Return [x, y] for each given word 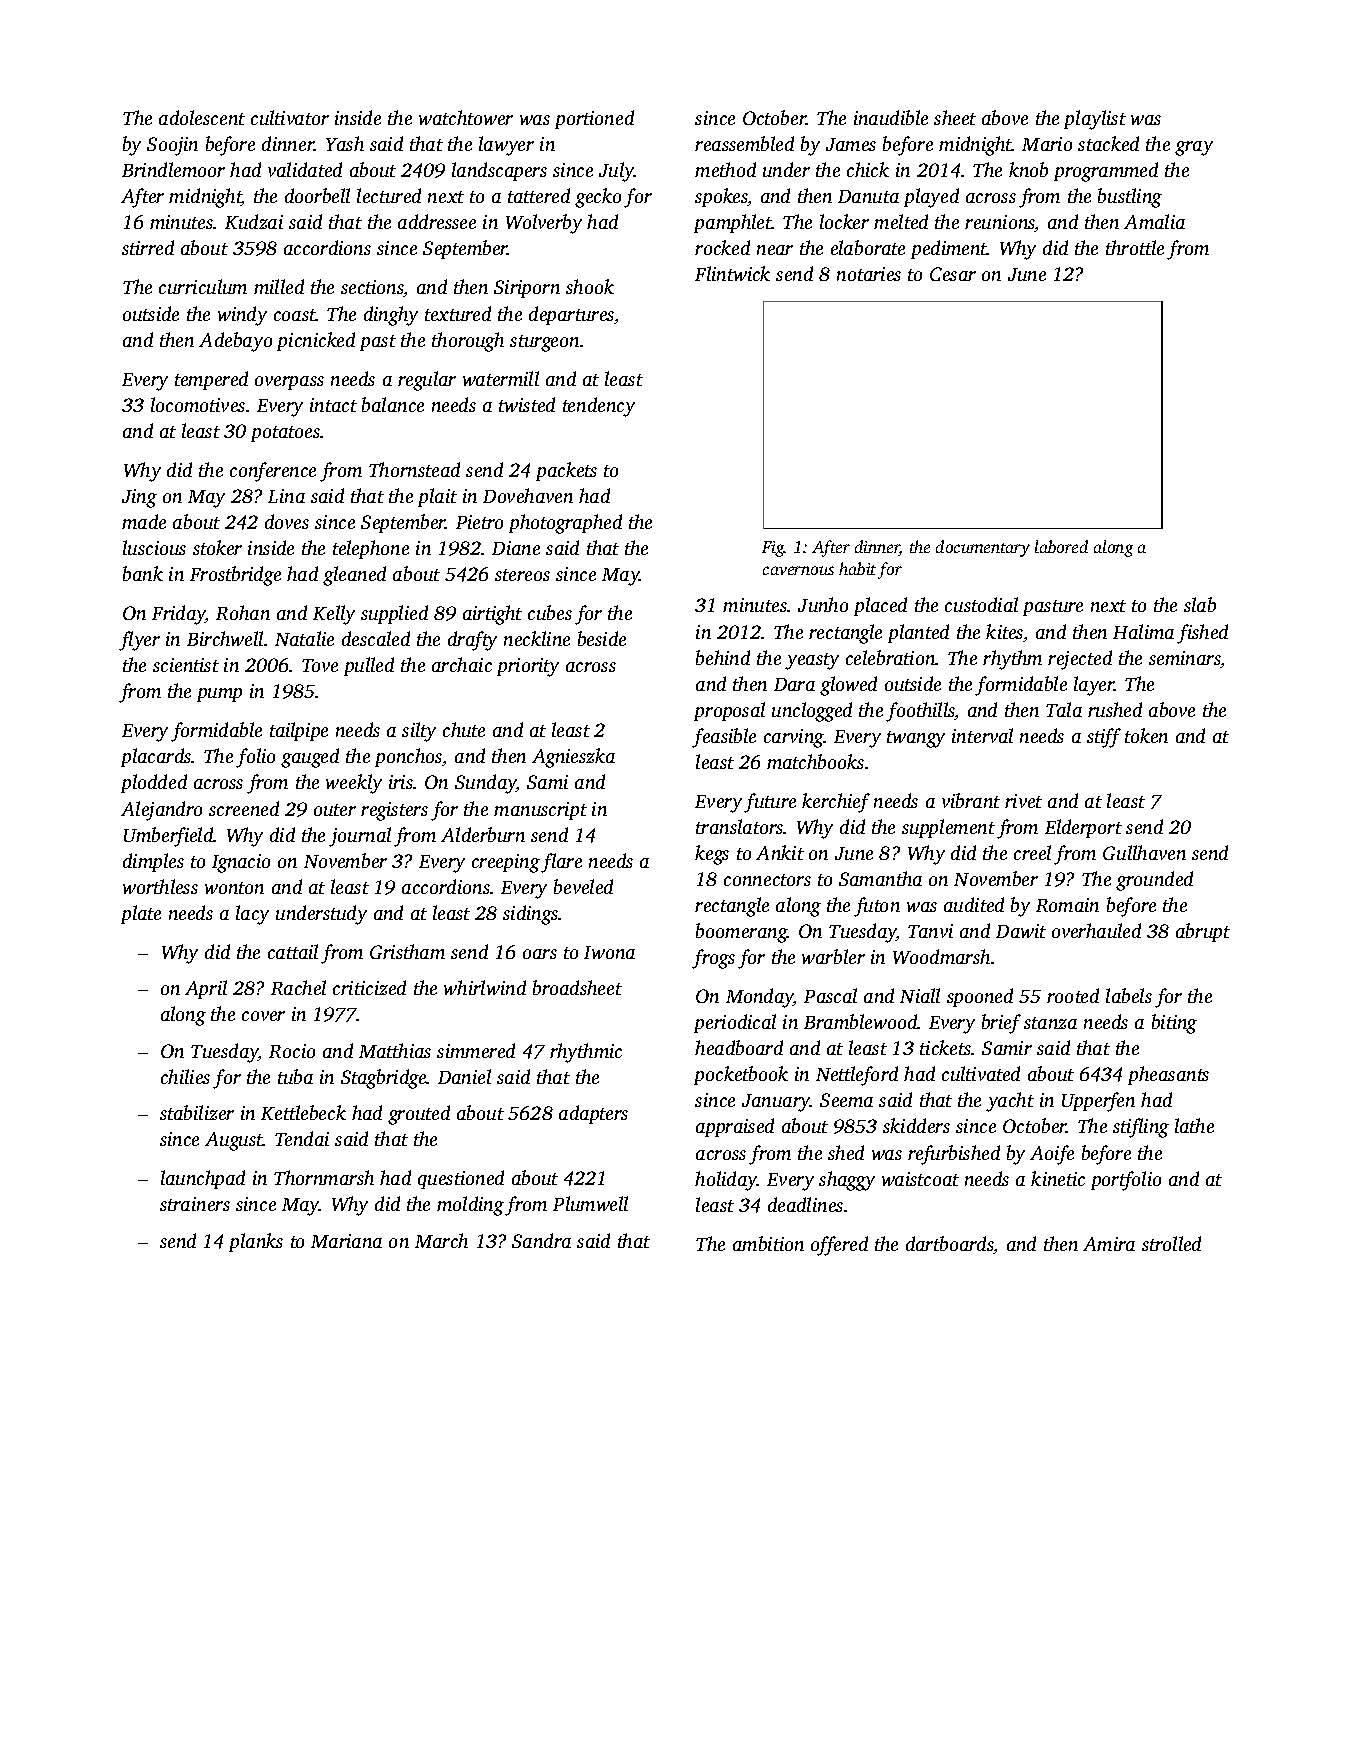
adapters [593, 1114]
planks [256, 1242]
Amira [1109, 1244]
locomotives [198, 404]
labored [1061, 546]
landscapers [499, 171]
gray [1194, 148]
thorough [468, 342]
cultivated [981, 1073]
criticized [369, 987]
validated [305, 169]
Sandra [541, 1240]
